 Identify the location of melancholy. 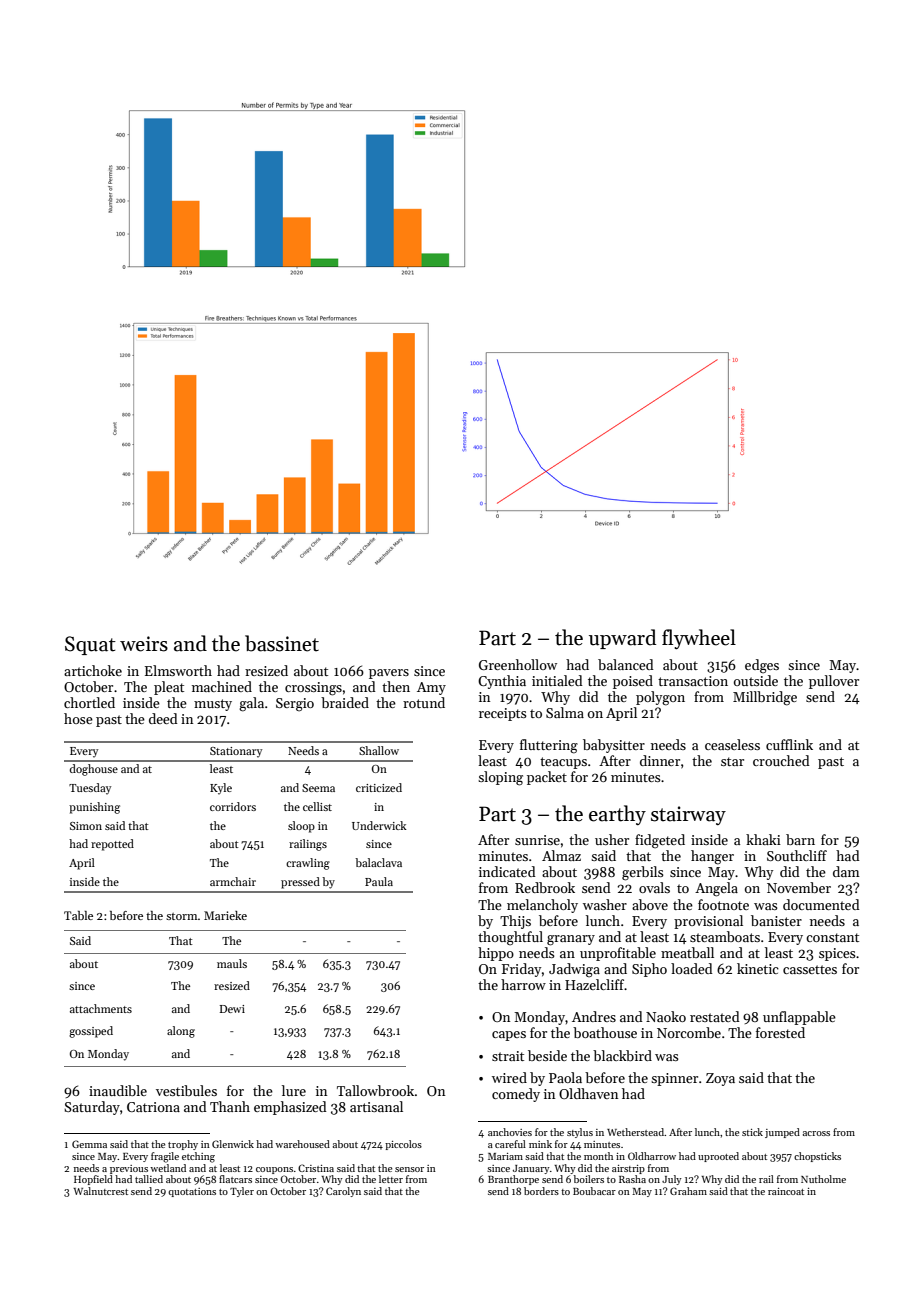
(542, 906).
